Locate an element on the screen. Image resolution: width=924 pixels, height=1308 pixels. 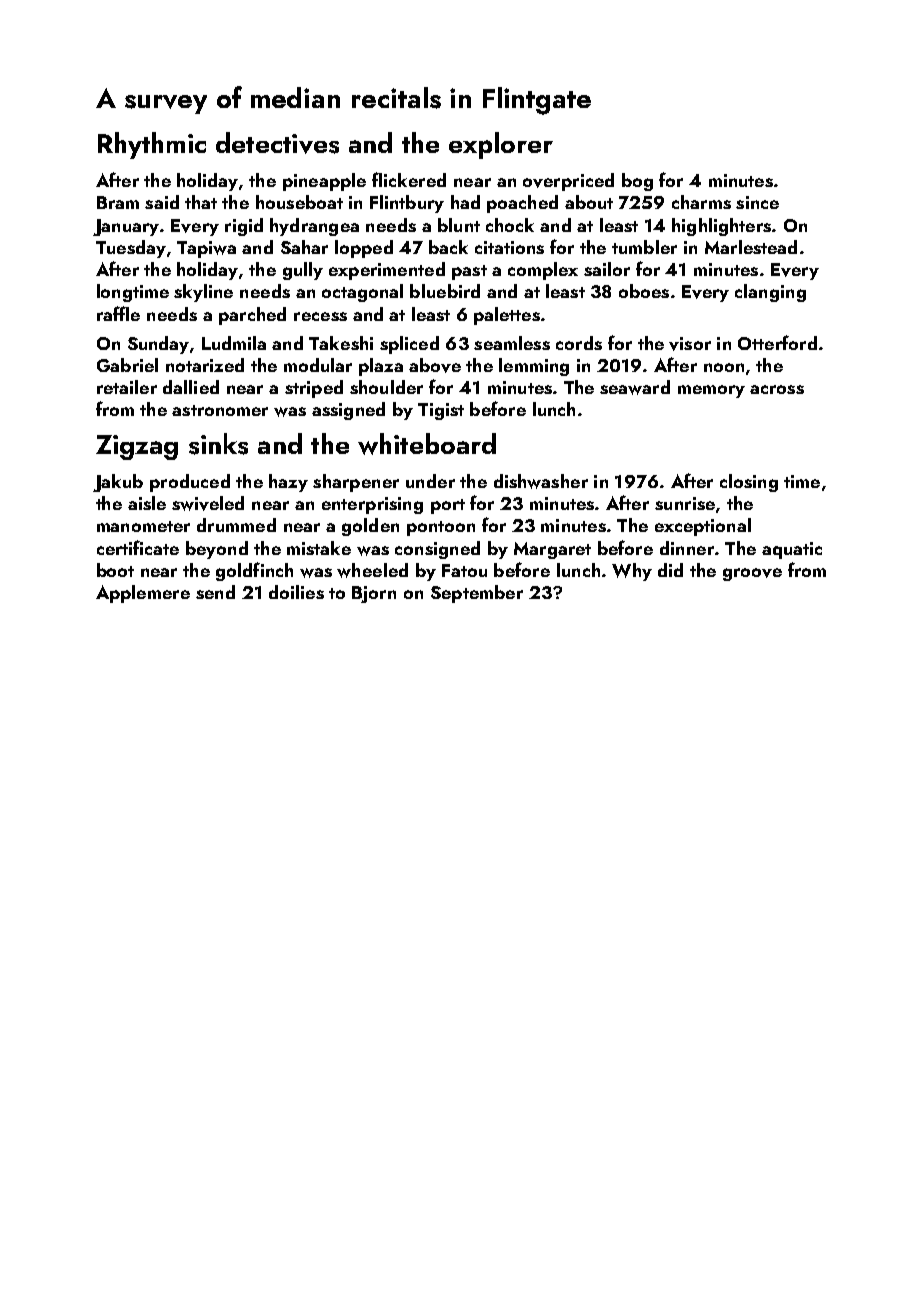
send is located at coordinates (215, 592).
